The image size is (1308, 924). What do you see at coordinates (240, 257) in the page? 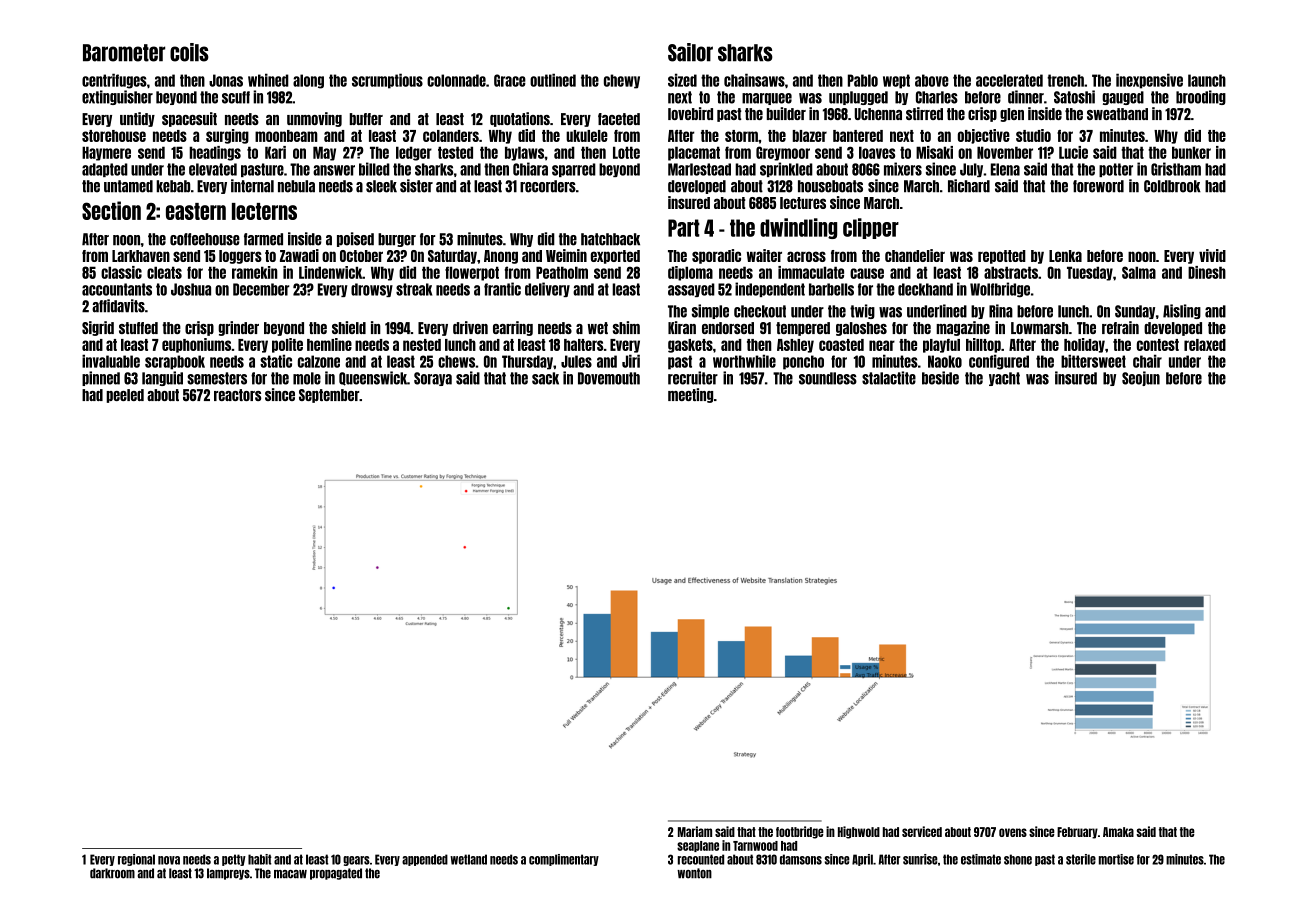
I see `loggers` at bounding box center [240, 257].
